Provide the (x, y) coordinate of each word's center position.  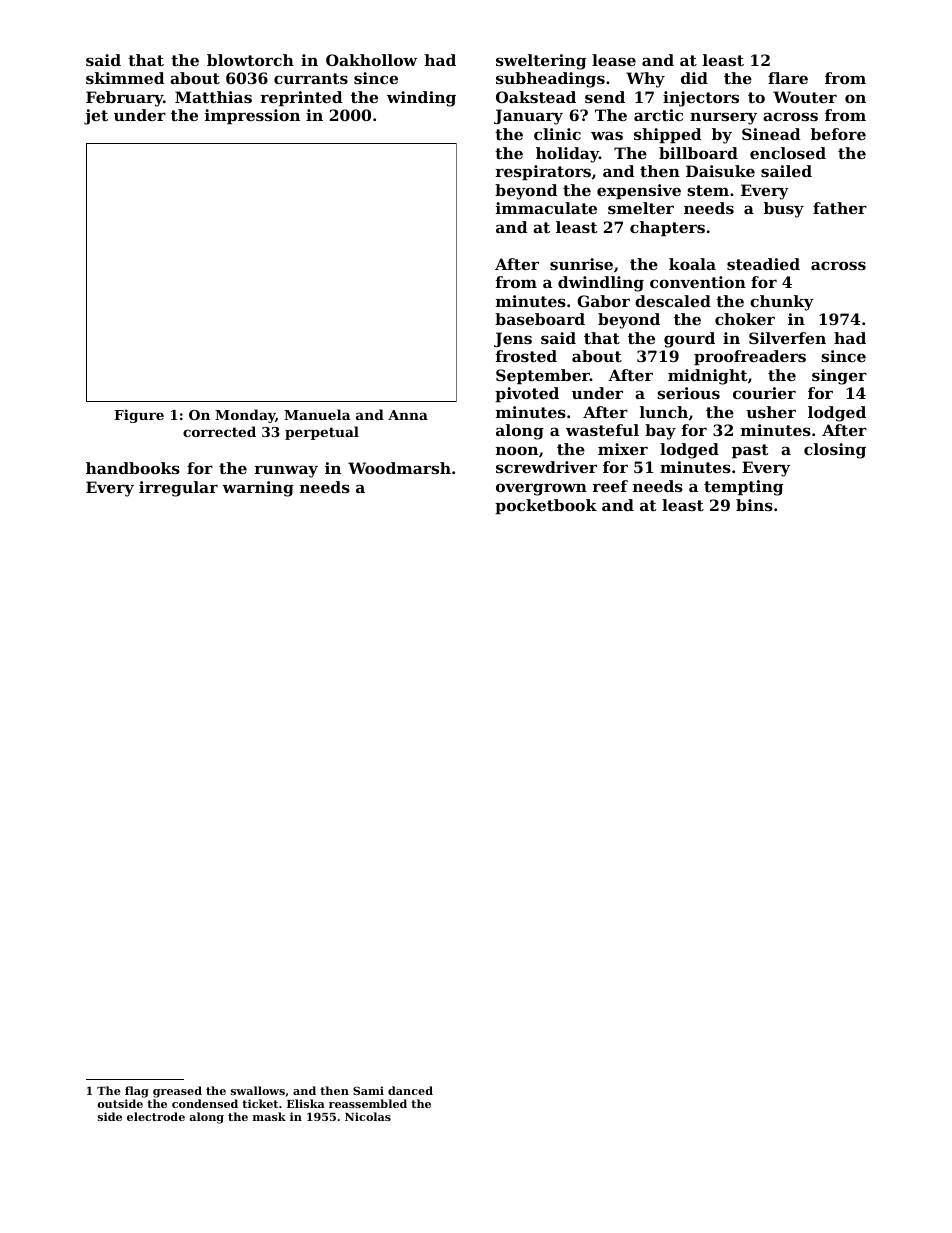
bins (754, 505)
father (840, 208)
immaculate (546, 208)
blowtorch (250, 60)
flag (137, 1092)
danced (410, 1090)
